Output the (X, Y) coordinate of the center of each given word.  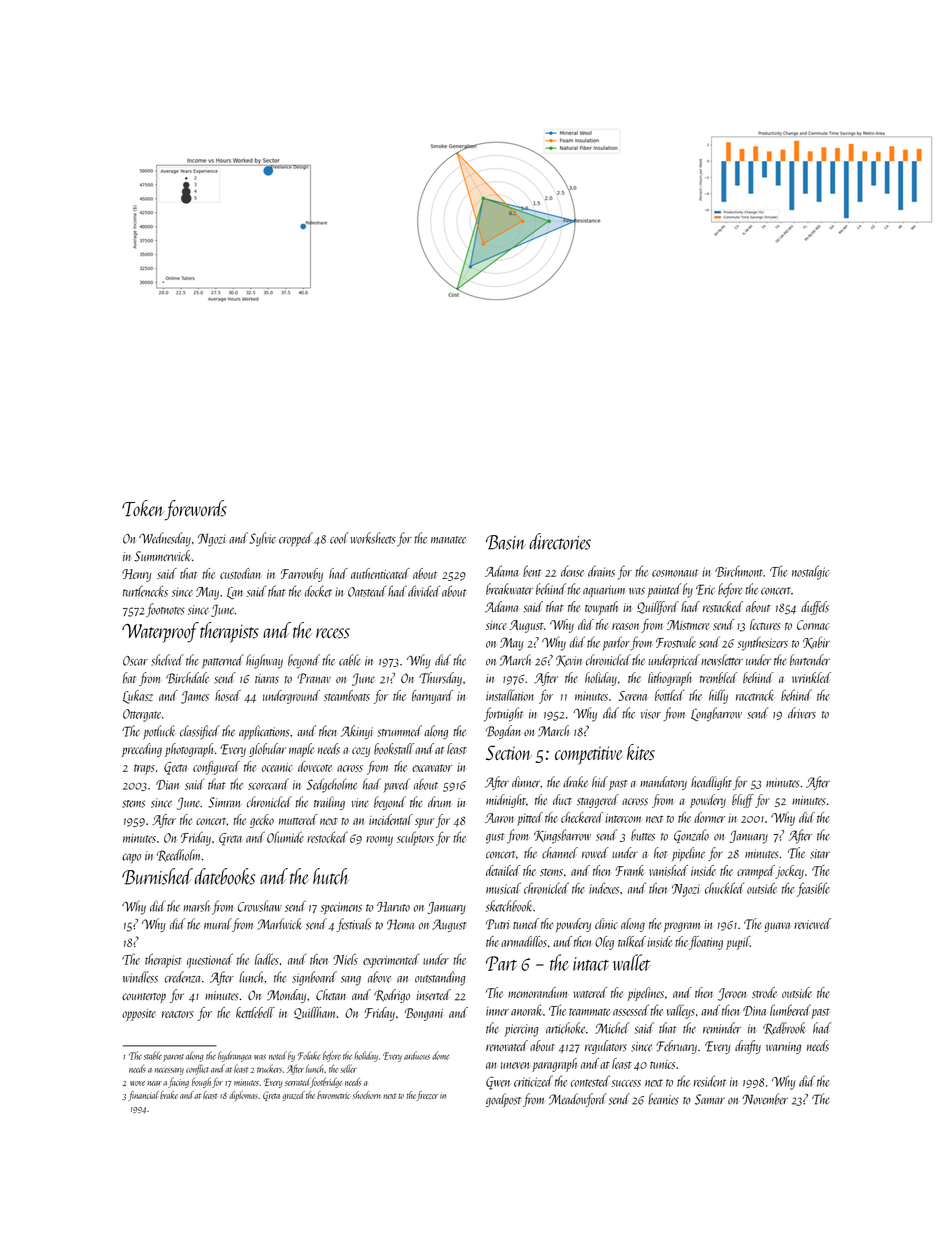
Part (501, 963)
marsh (196, 906)
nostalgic (810, 572)
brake (169, 1095)
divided (424, 591)
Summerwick (162, 556)
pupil (738, 943)
